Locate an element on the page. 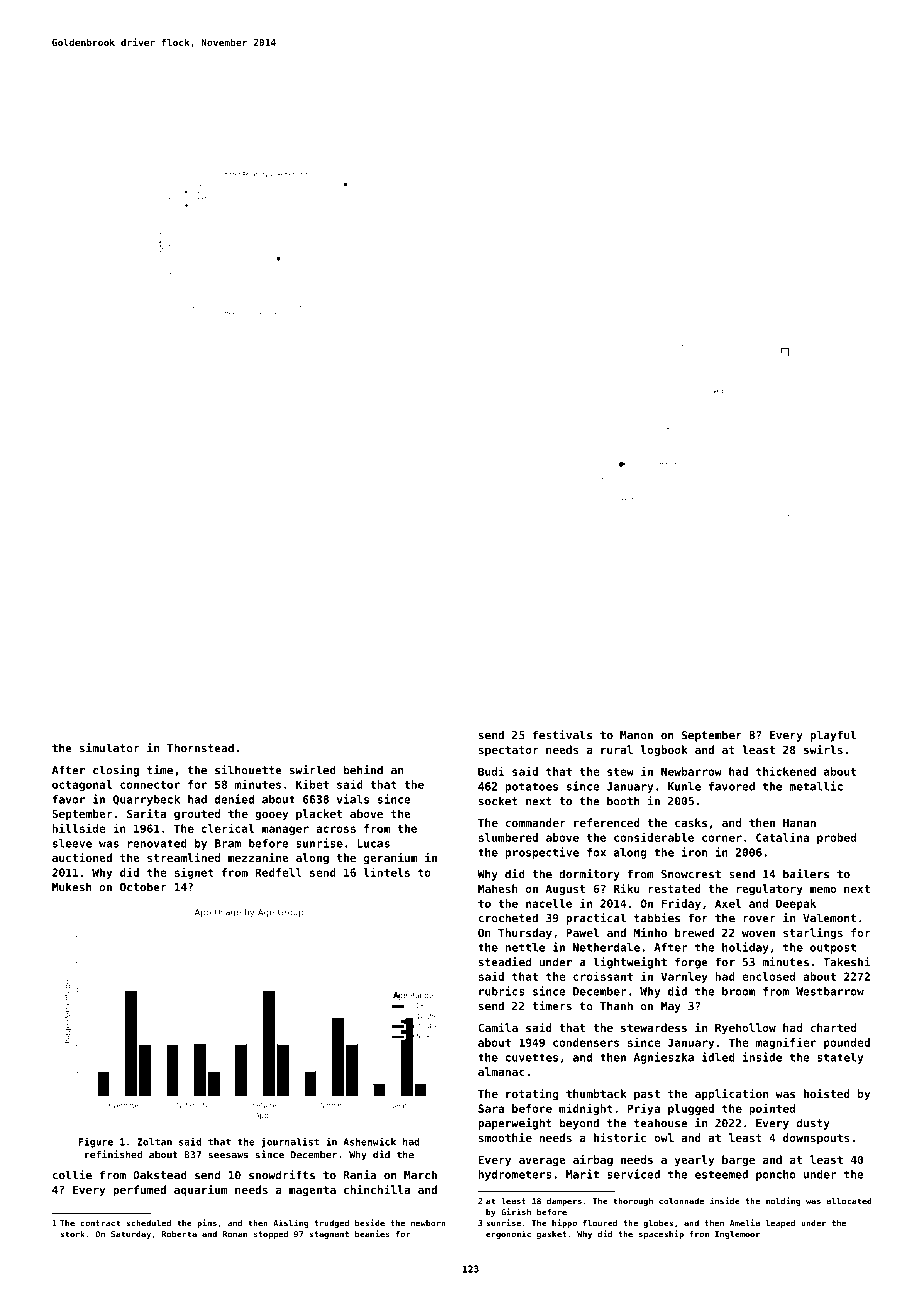 The width and height of the image is (924, 1308). chinchilla is located at coordinates (377, 1189).
